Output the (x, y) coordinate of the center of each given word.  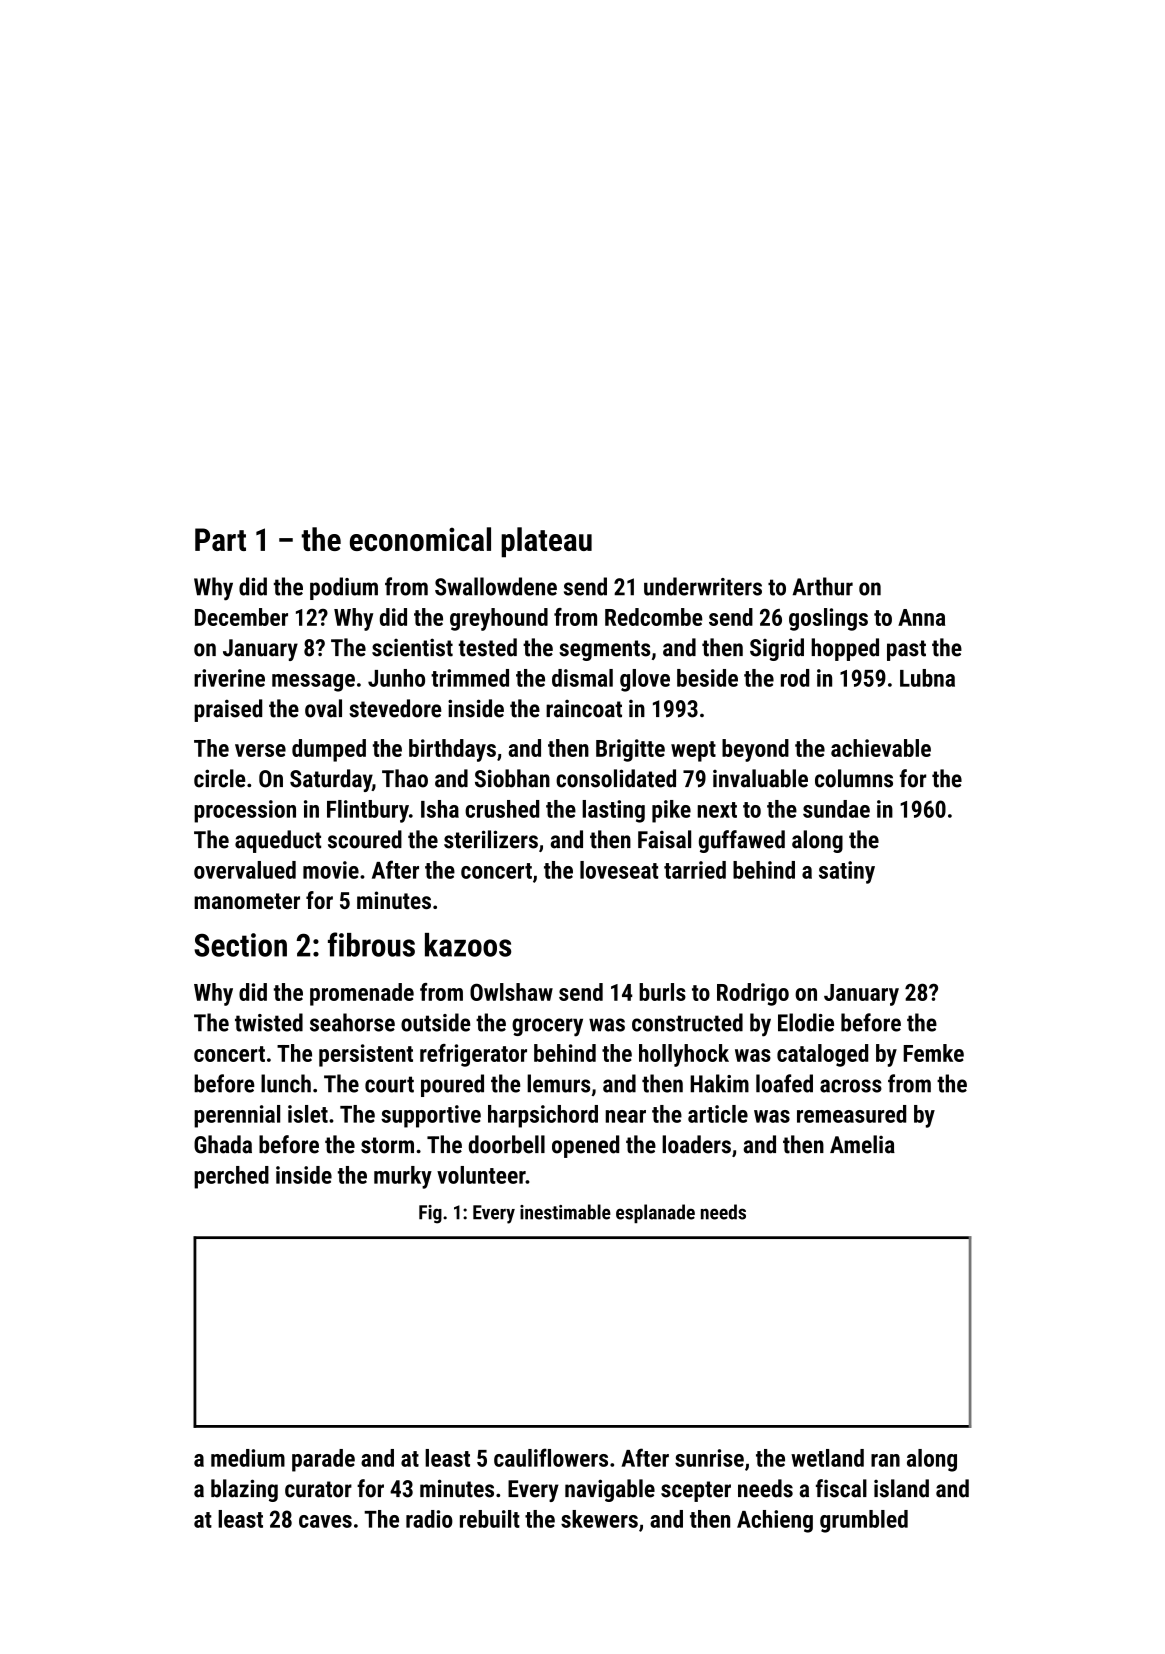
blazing (244, 1490)
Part (220, 539)
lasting (613, 811)
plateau (546, 542)
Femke (933, 1053)
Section (240, 945)
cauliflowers (551, 1457)
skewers (599, 1519)
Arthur (822, 586)
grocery (547, 1027)
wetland (827, 1458)
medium (248, 1458)
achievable (881, 748)
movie (331, 870)
